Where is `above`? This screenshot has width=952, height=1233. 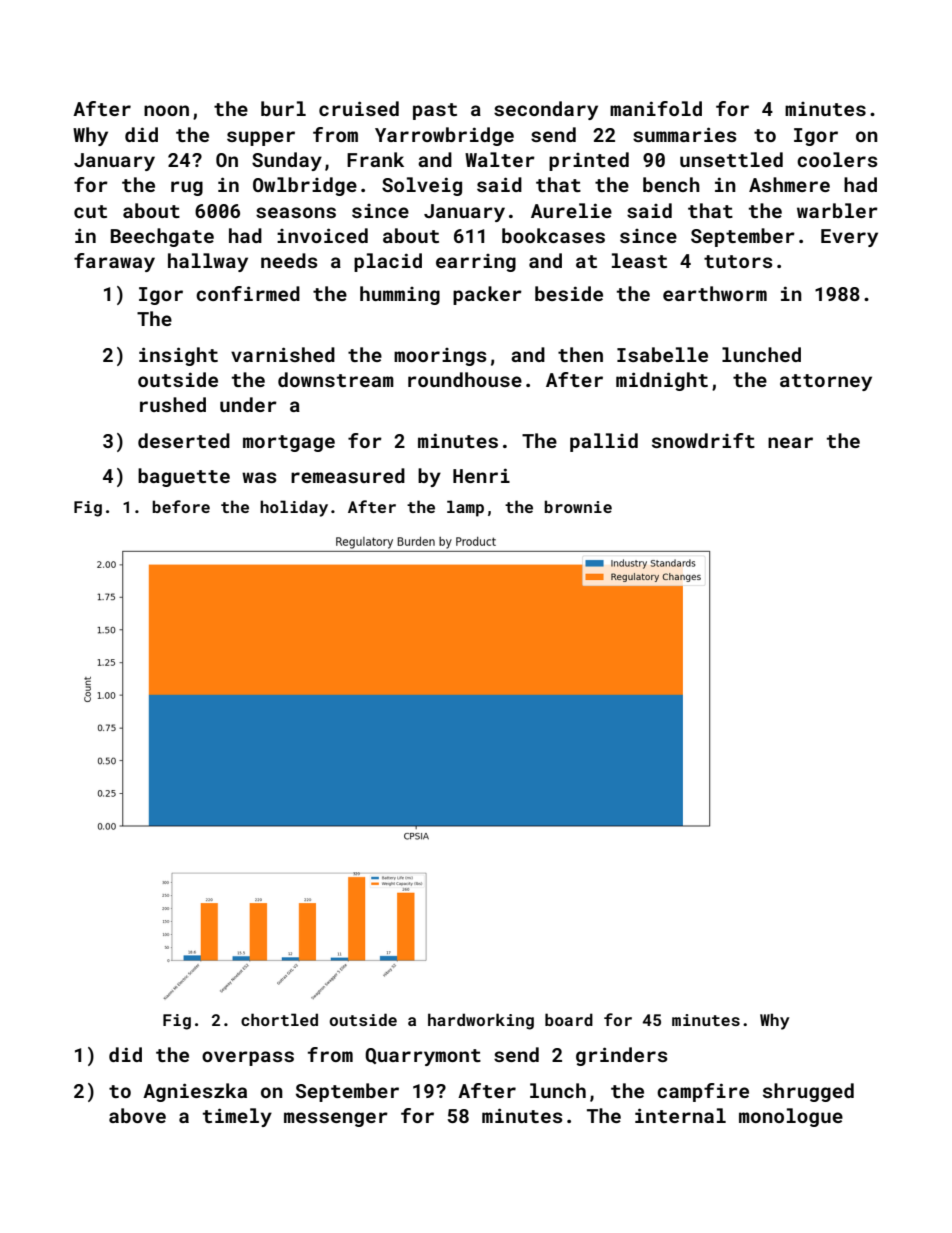 above is located at coordinates (137, 1115).
